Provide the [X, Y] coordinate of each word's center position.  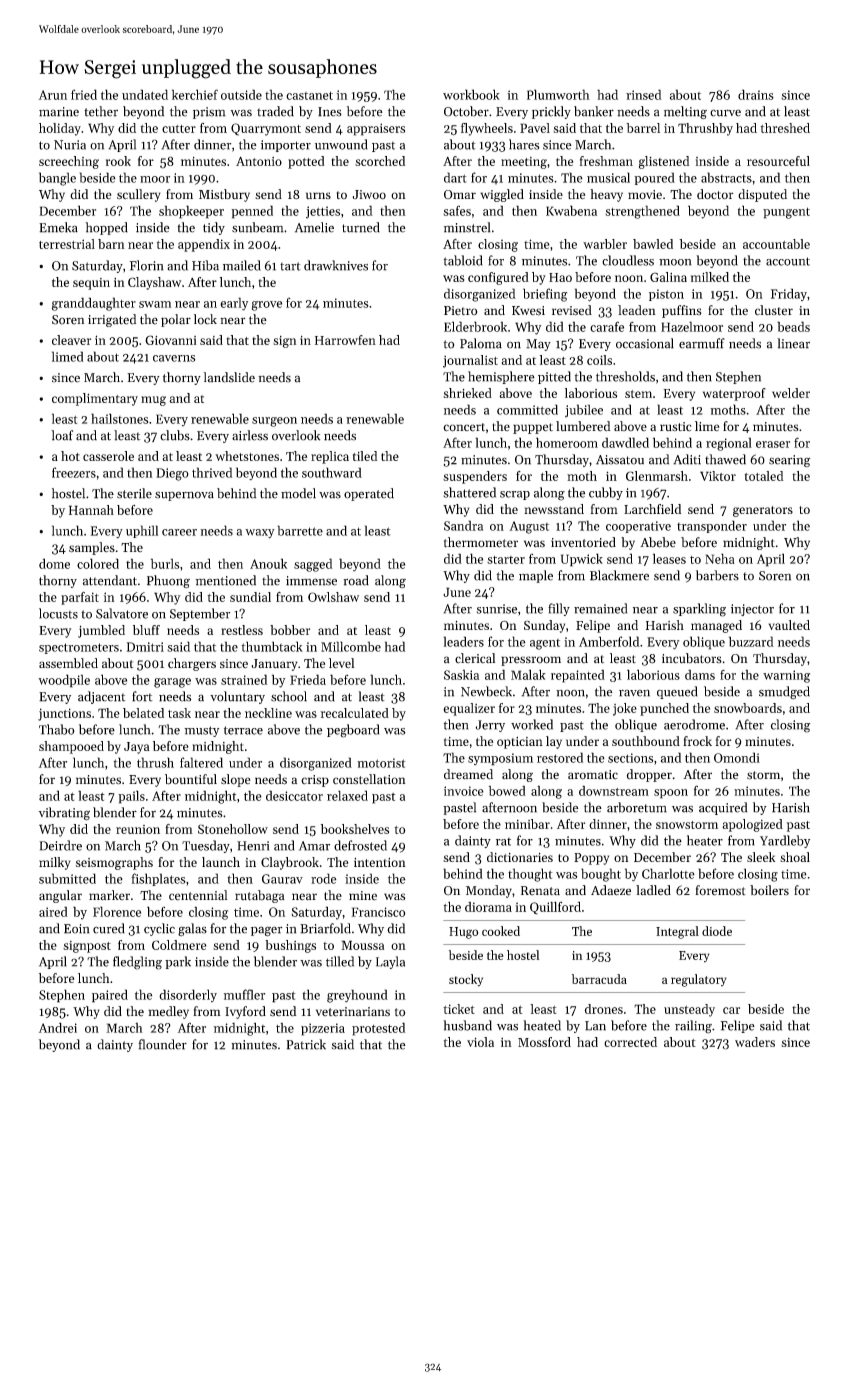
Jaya [137, 748]
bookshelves [355, 829]
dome [54, 563]
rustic [675, 426]
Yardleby [785, 841]
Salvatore [122, 613]
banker [594, 111]
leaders [464, 641]
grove [266, 306]
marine [59, 112]
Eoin [77, 929]
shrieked [467, 393]
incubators [692, 658]
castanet [309, 95]
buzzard [751, 641]
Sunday [544, 626]
